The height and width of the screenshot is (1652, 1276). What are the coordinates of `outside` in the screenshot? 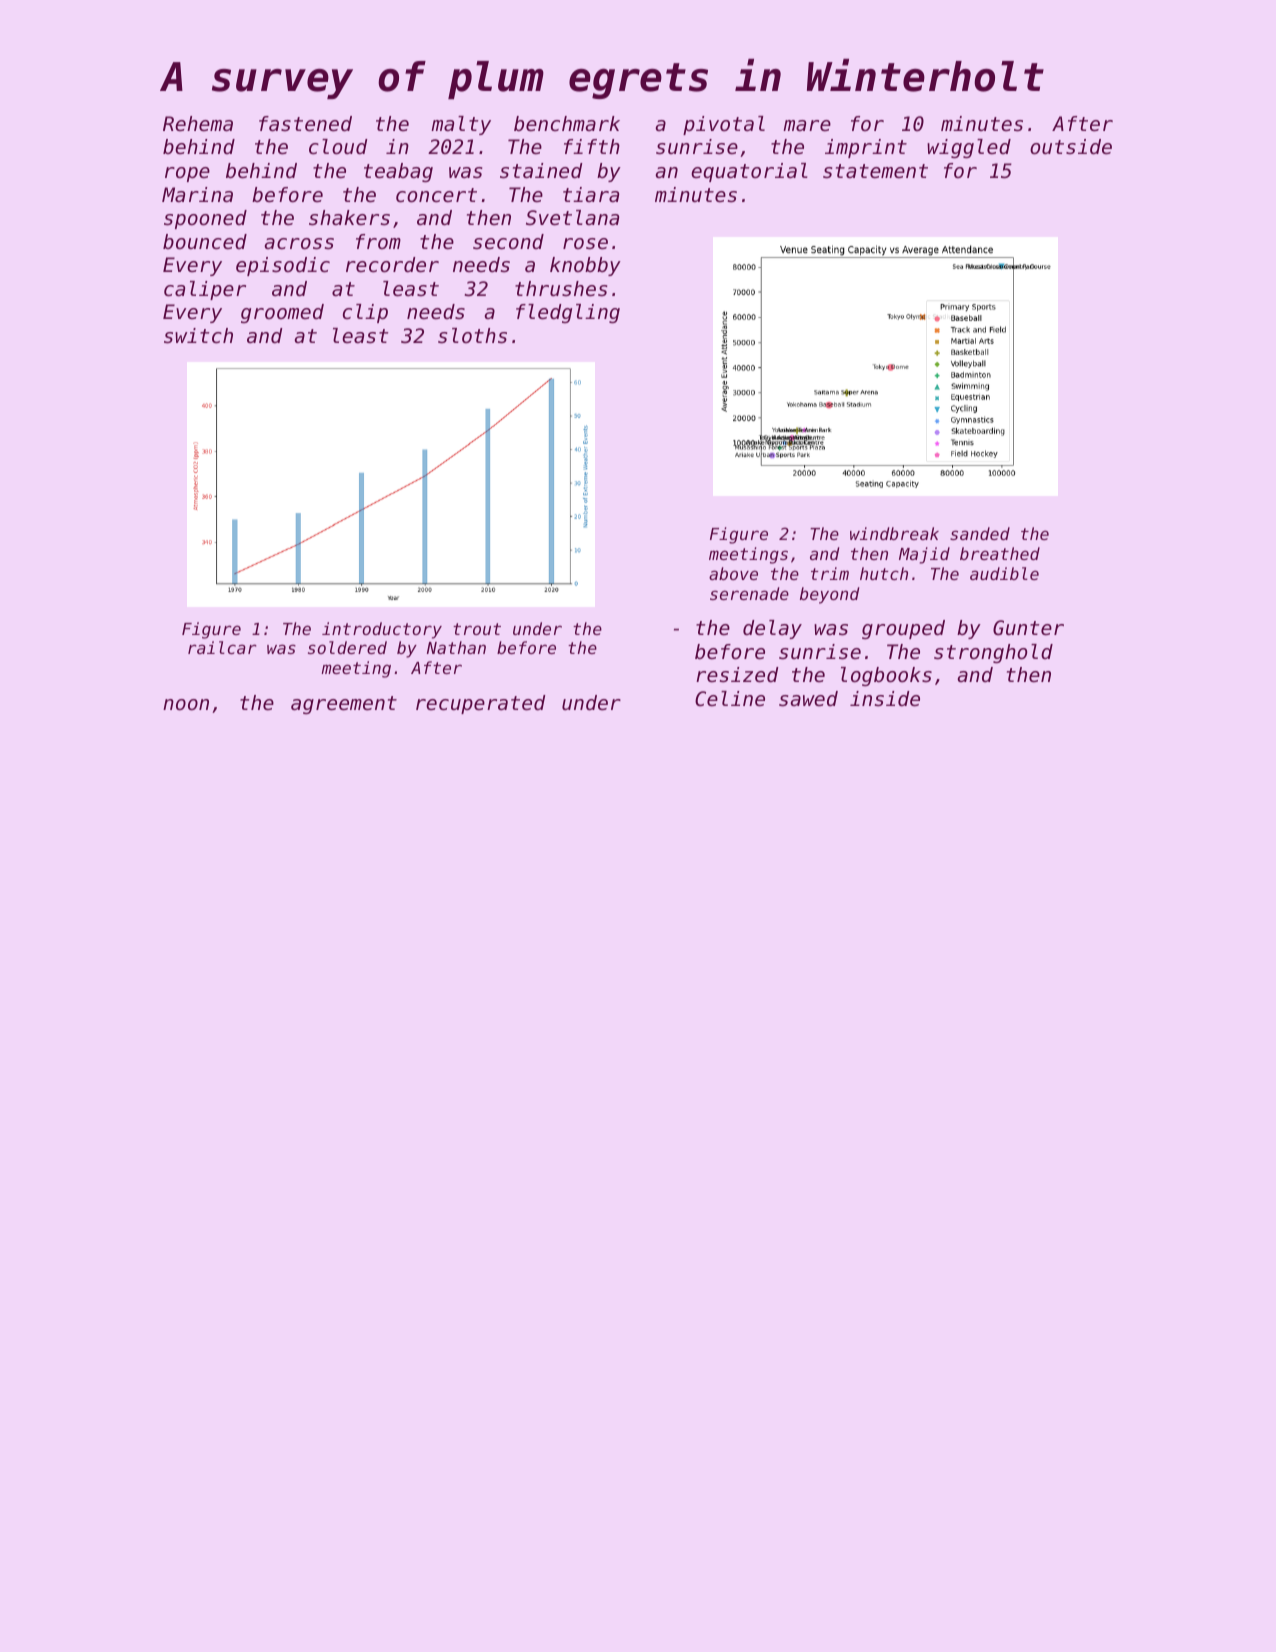 It's located at (1071, 147).
